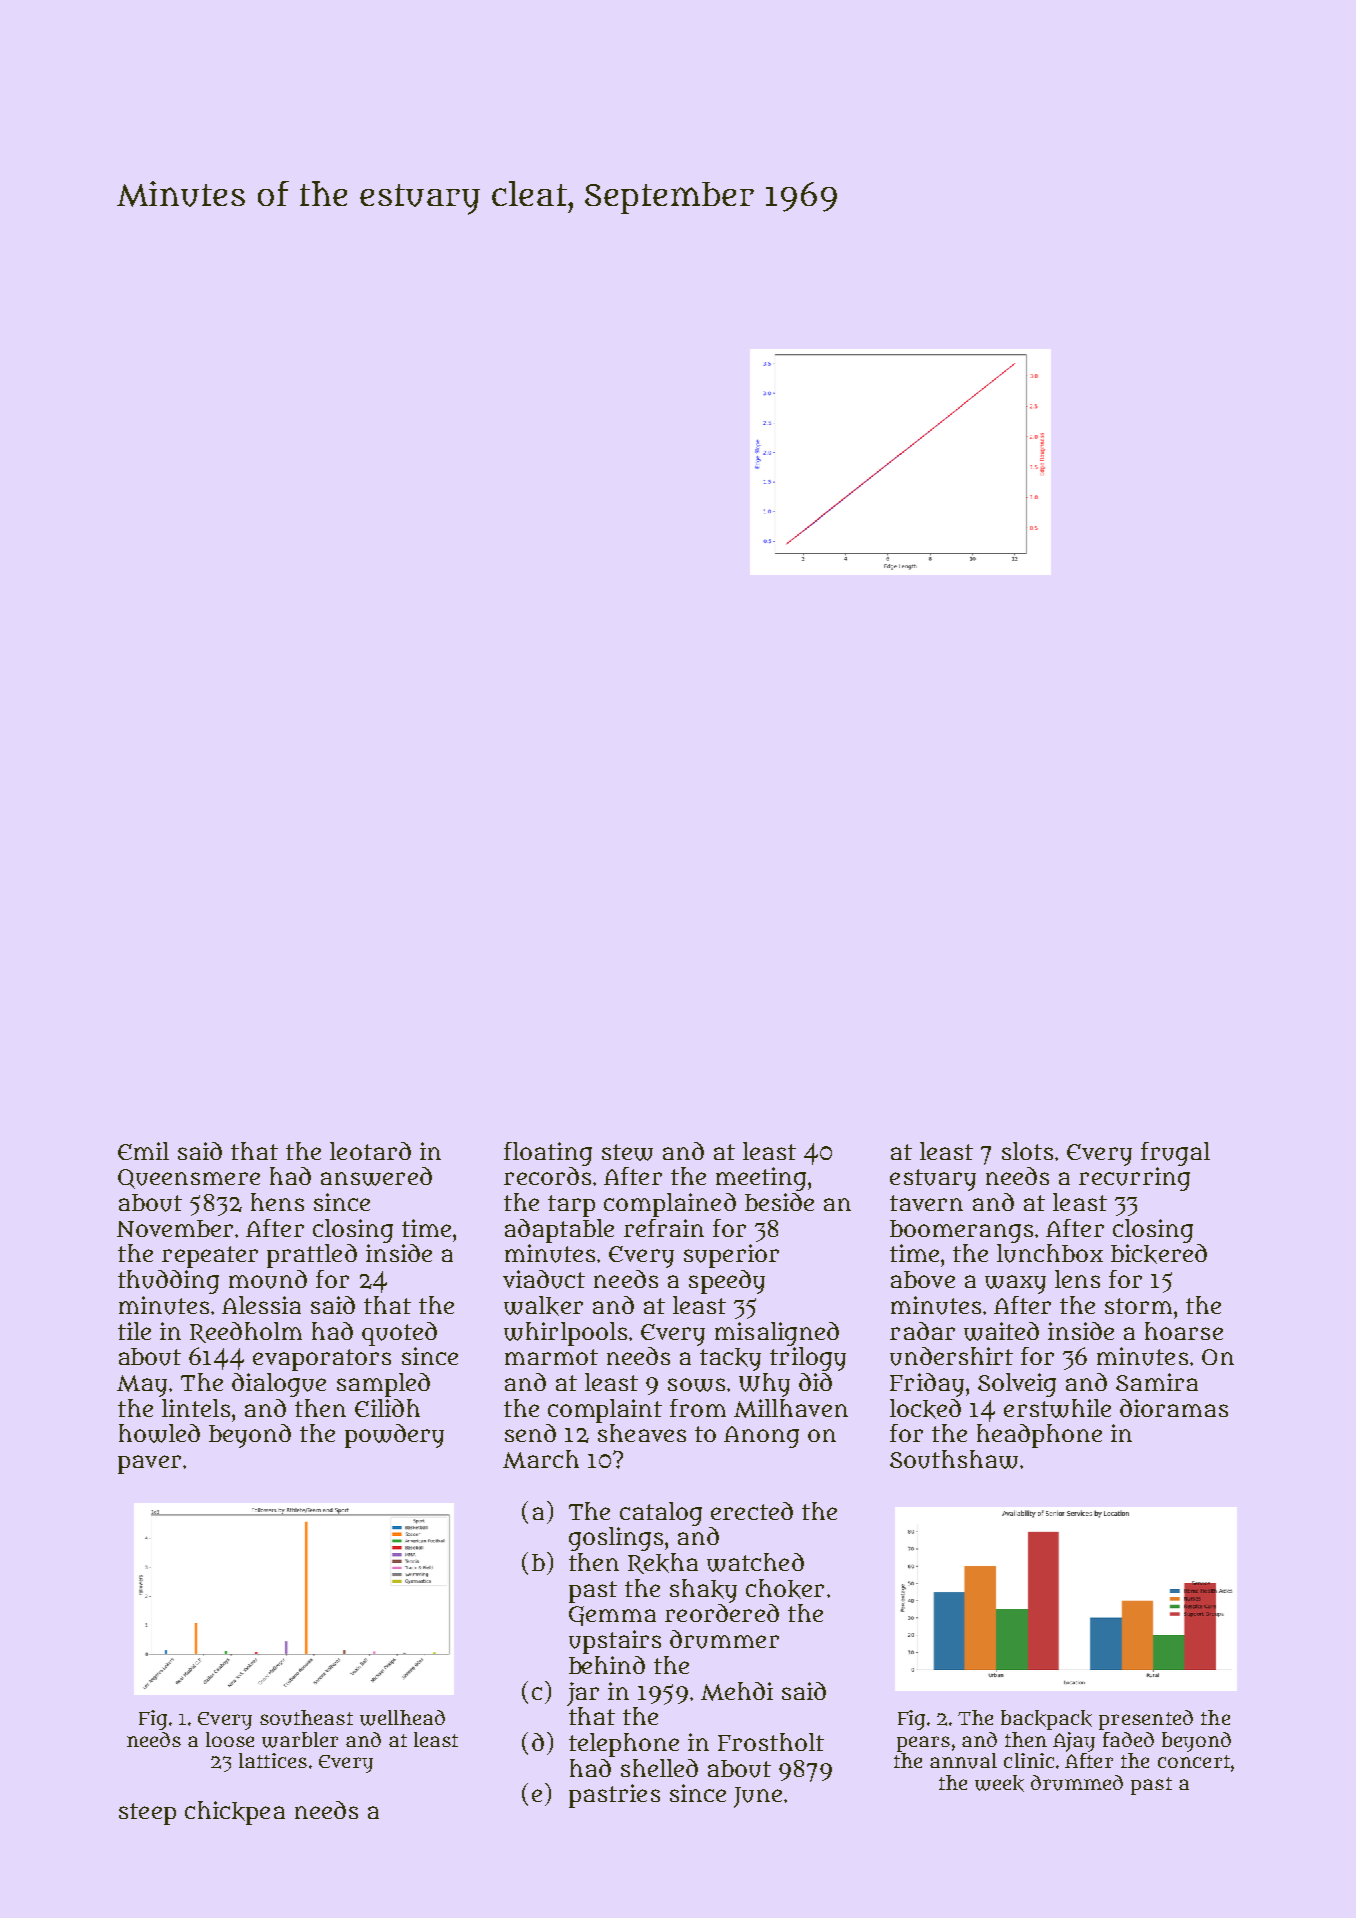 This screenshot has width=1356, height=1918. Describe the element at coordinates (168, 1282) in the screenshot. I see `thudding` at that location.
